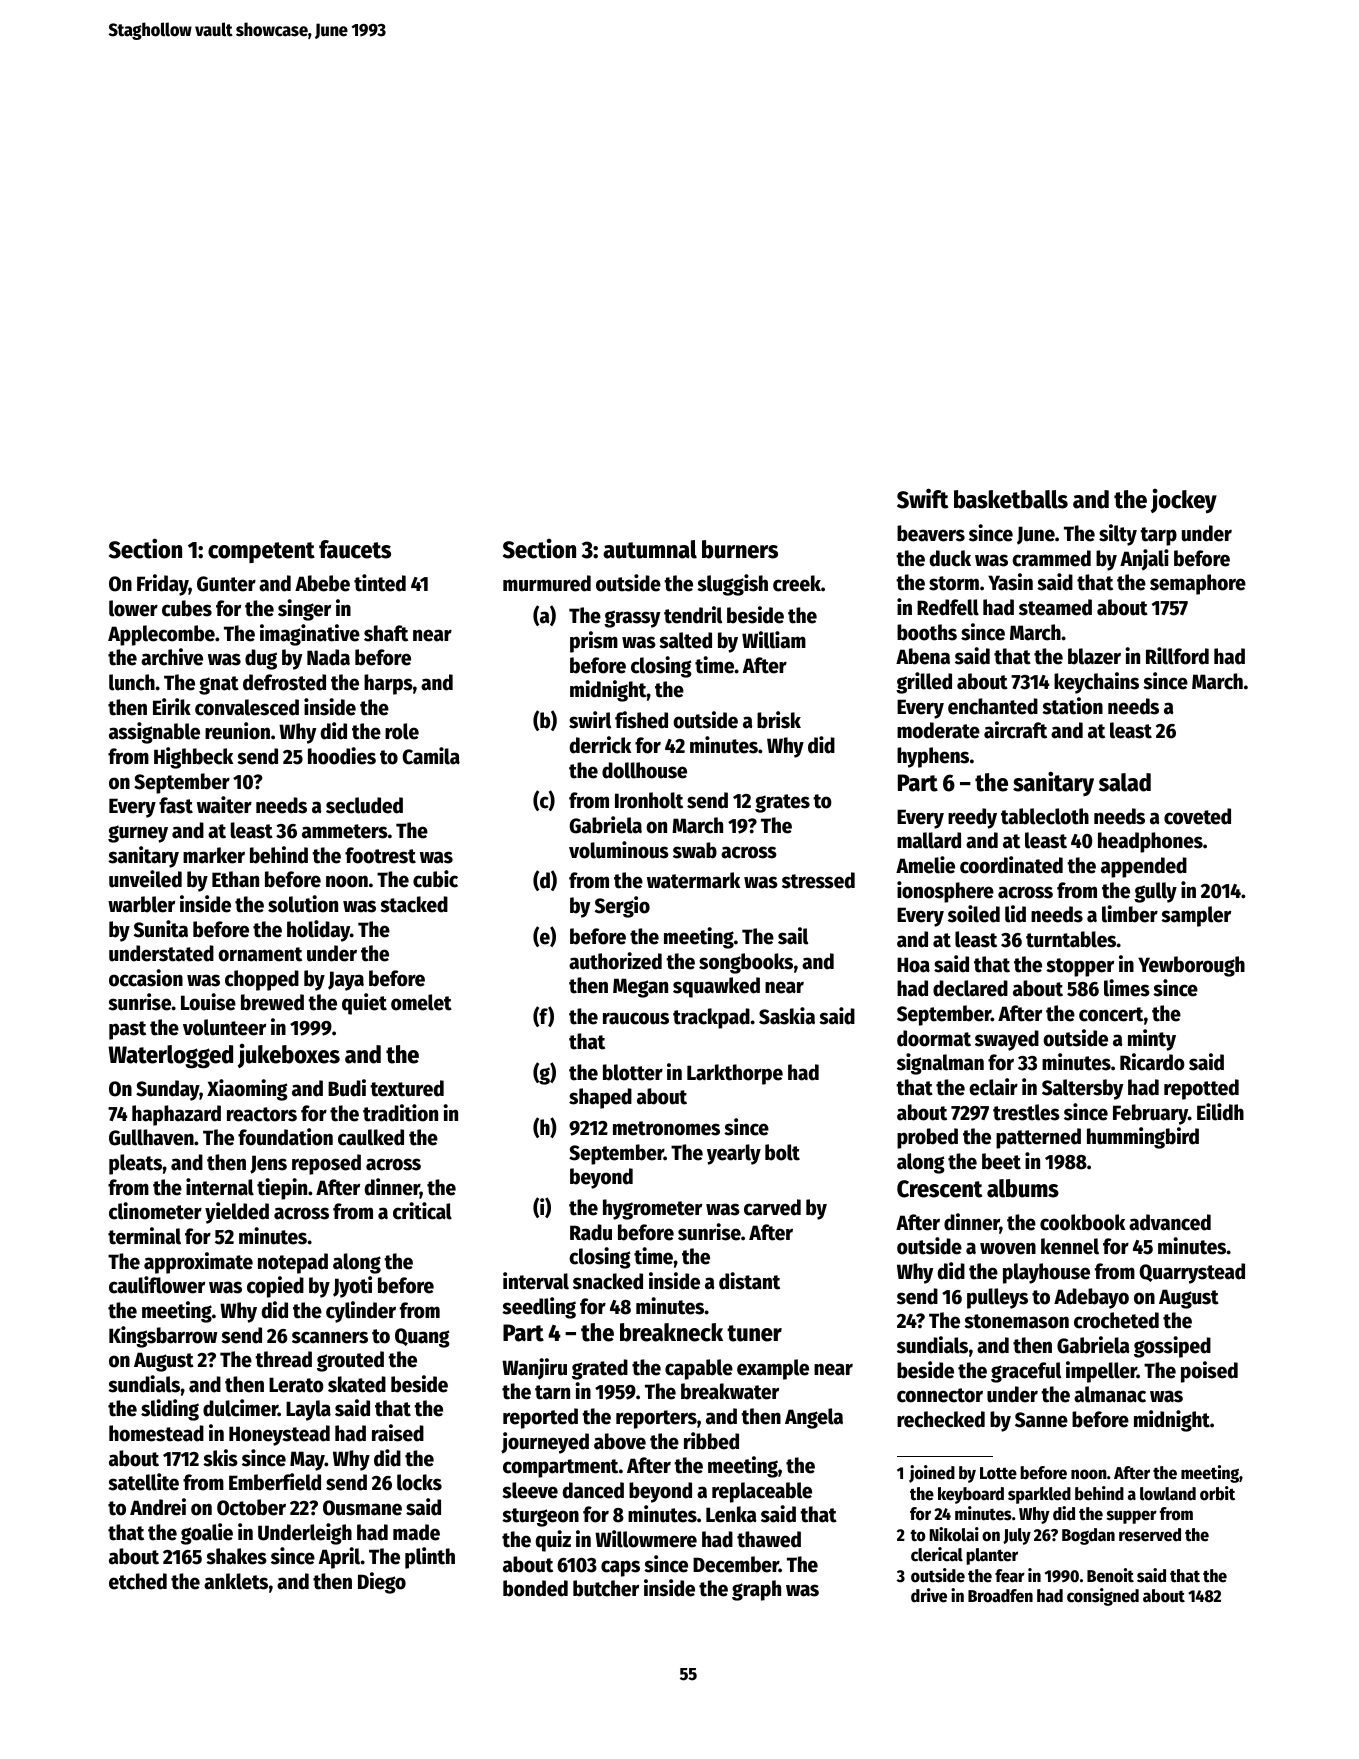  I want to click on satellite, so click(143, 1482).
